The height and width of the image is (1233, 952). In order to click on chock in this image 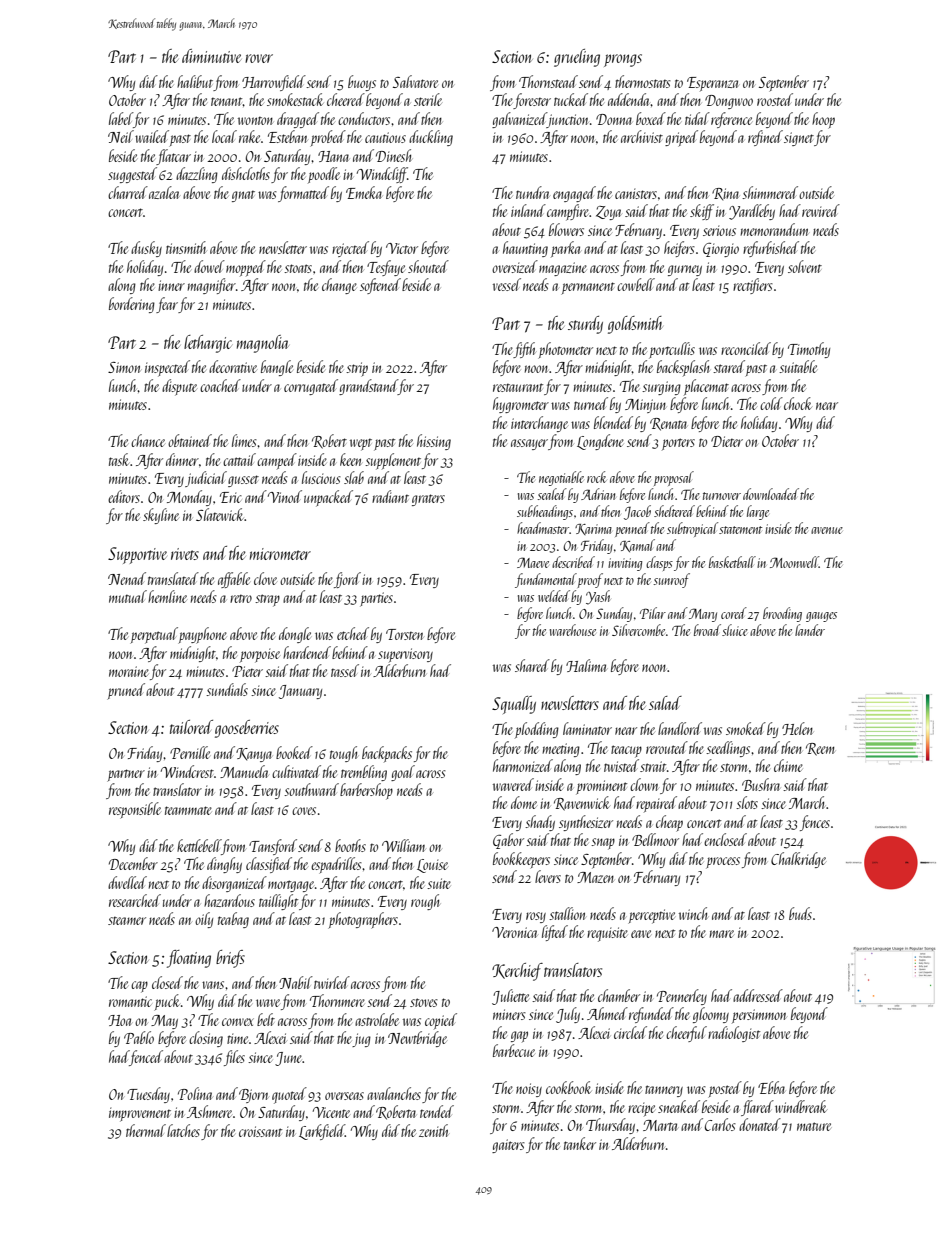, I will do `click(798, 403)`.
